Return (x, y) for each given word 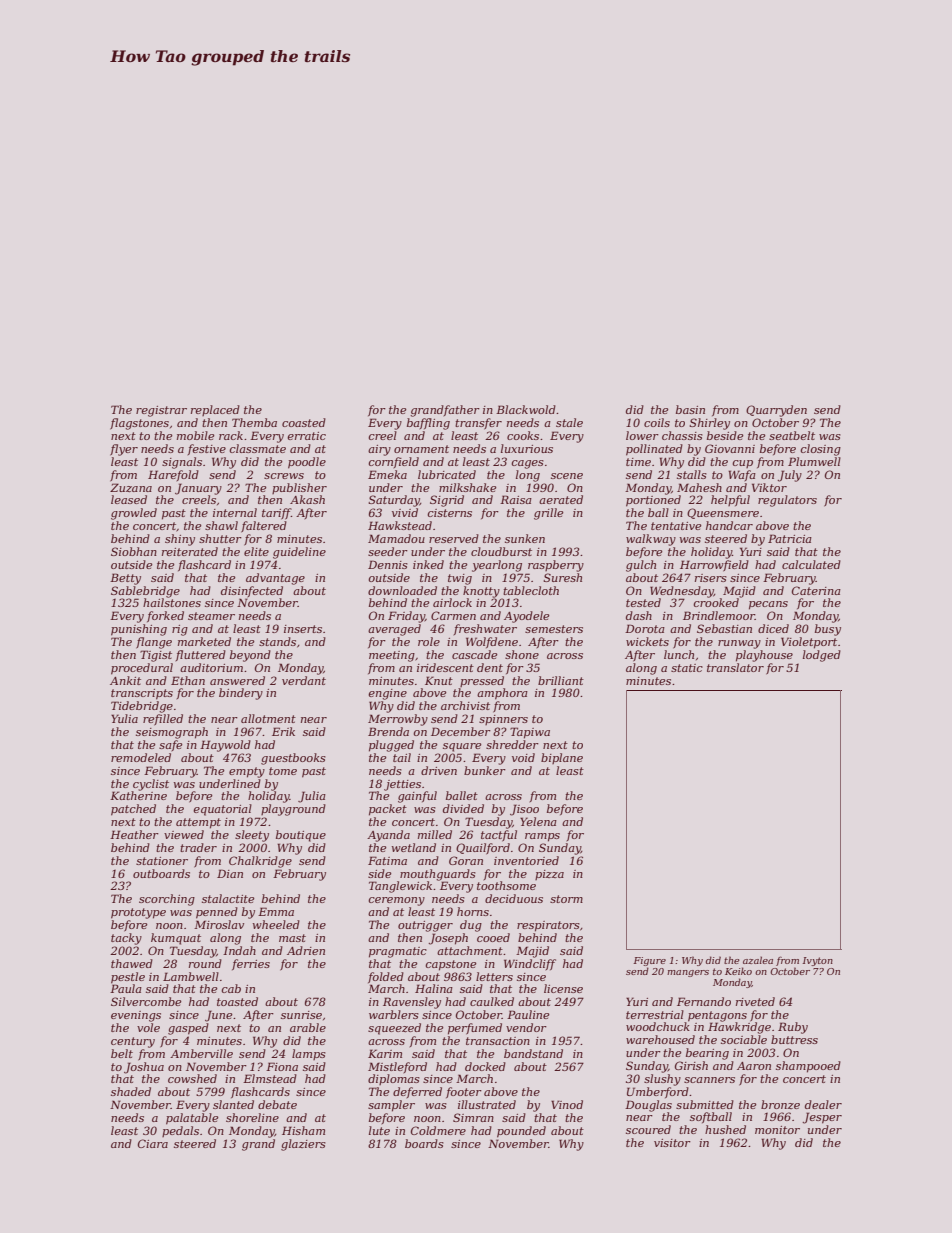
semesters (554, 629)
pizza (549, 875)
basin (690, 409)
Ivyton (817, 961)
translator (735, 667)
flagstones (139, 424)
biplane (562, 758)
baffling (428, 424)
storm (566, 899)
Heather (134, 834)
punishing (139, 630)
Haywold (225, 746)
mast (292, 938)
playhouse (764, 656)
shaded (131, 1091)
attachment (470, 950)
